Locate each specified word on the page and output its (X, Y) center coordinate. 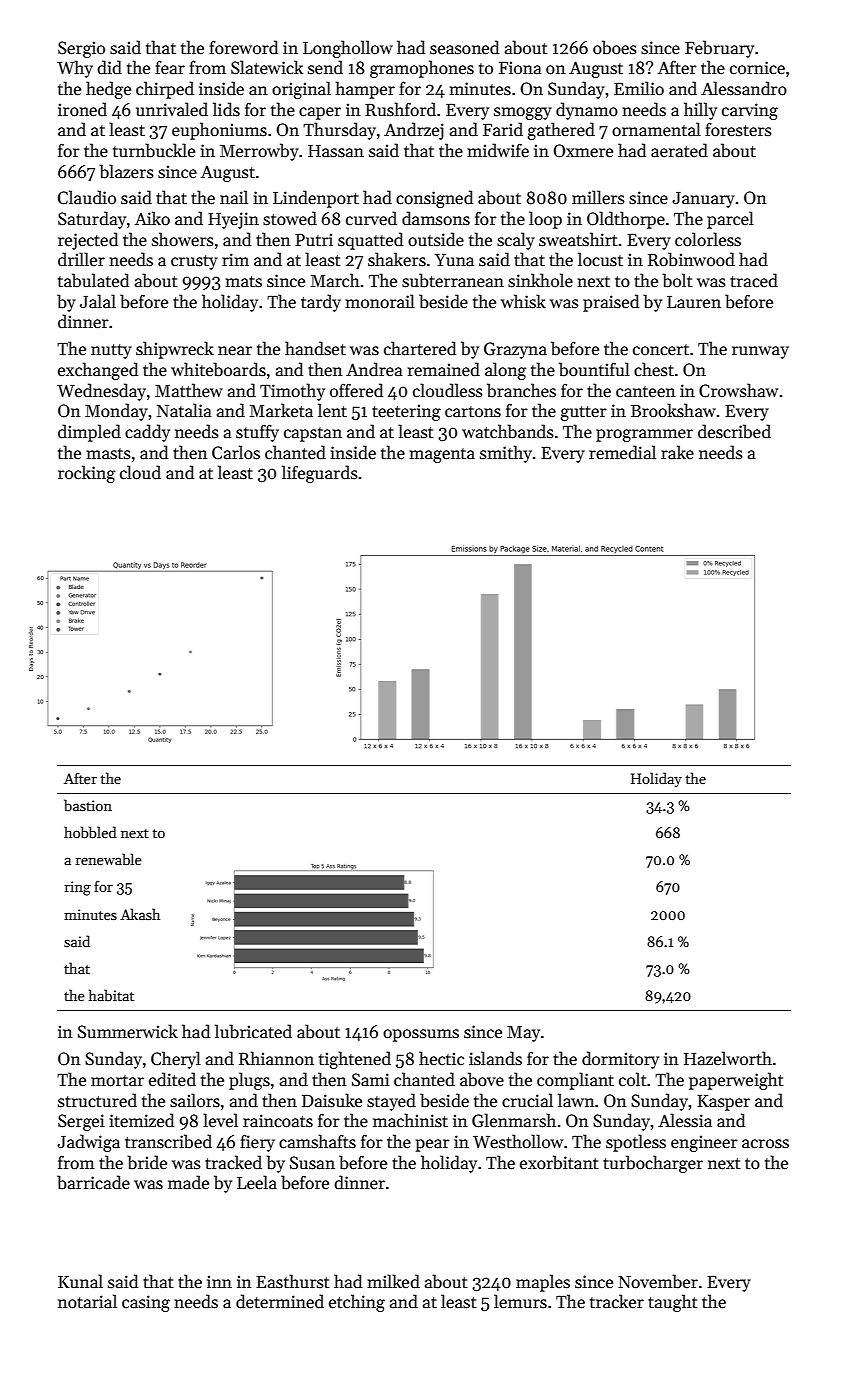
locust (600, 259)
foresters (738, 129)
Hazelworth (728, 1058)
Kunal (80, 1281)
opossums (421, 1035)
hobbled (90, 832)
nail (234, 197)
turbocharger (653, 1164)
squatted (370, 241)
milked (393, 1281)
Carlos (236, 452)
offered (356, 390)
